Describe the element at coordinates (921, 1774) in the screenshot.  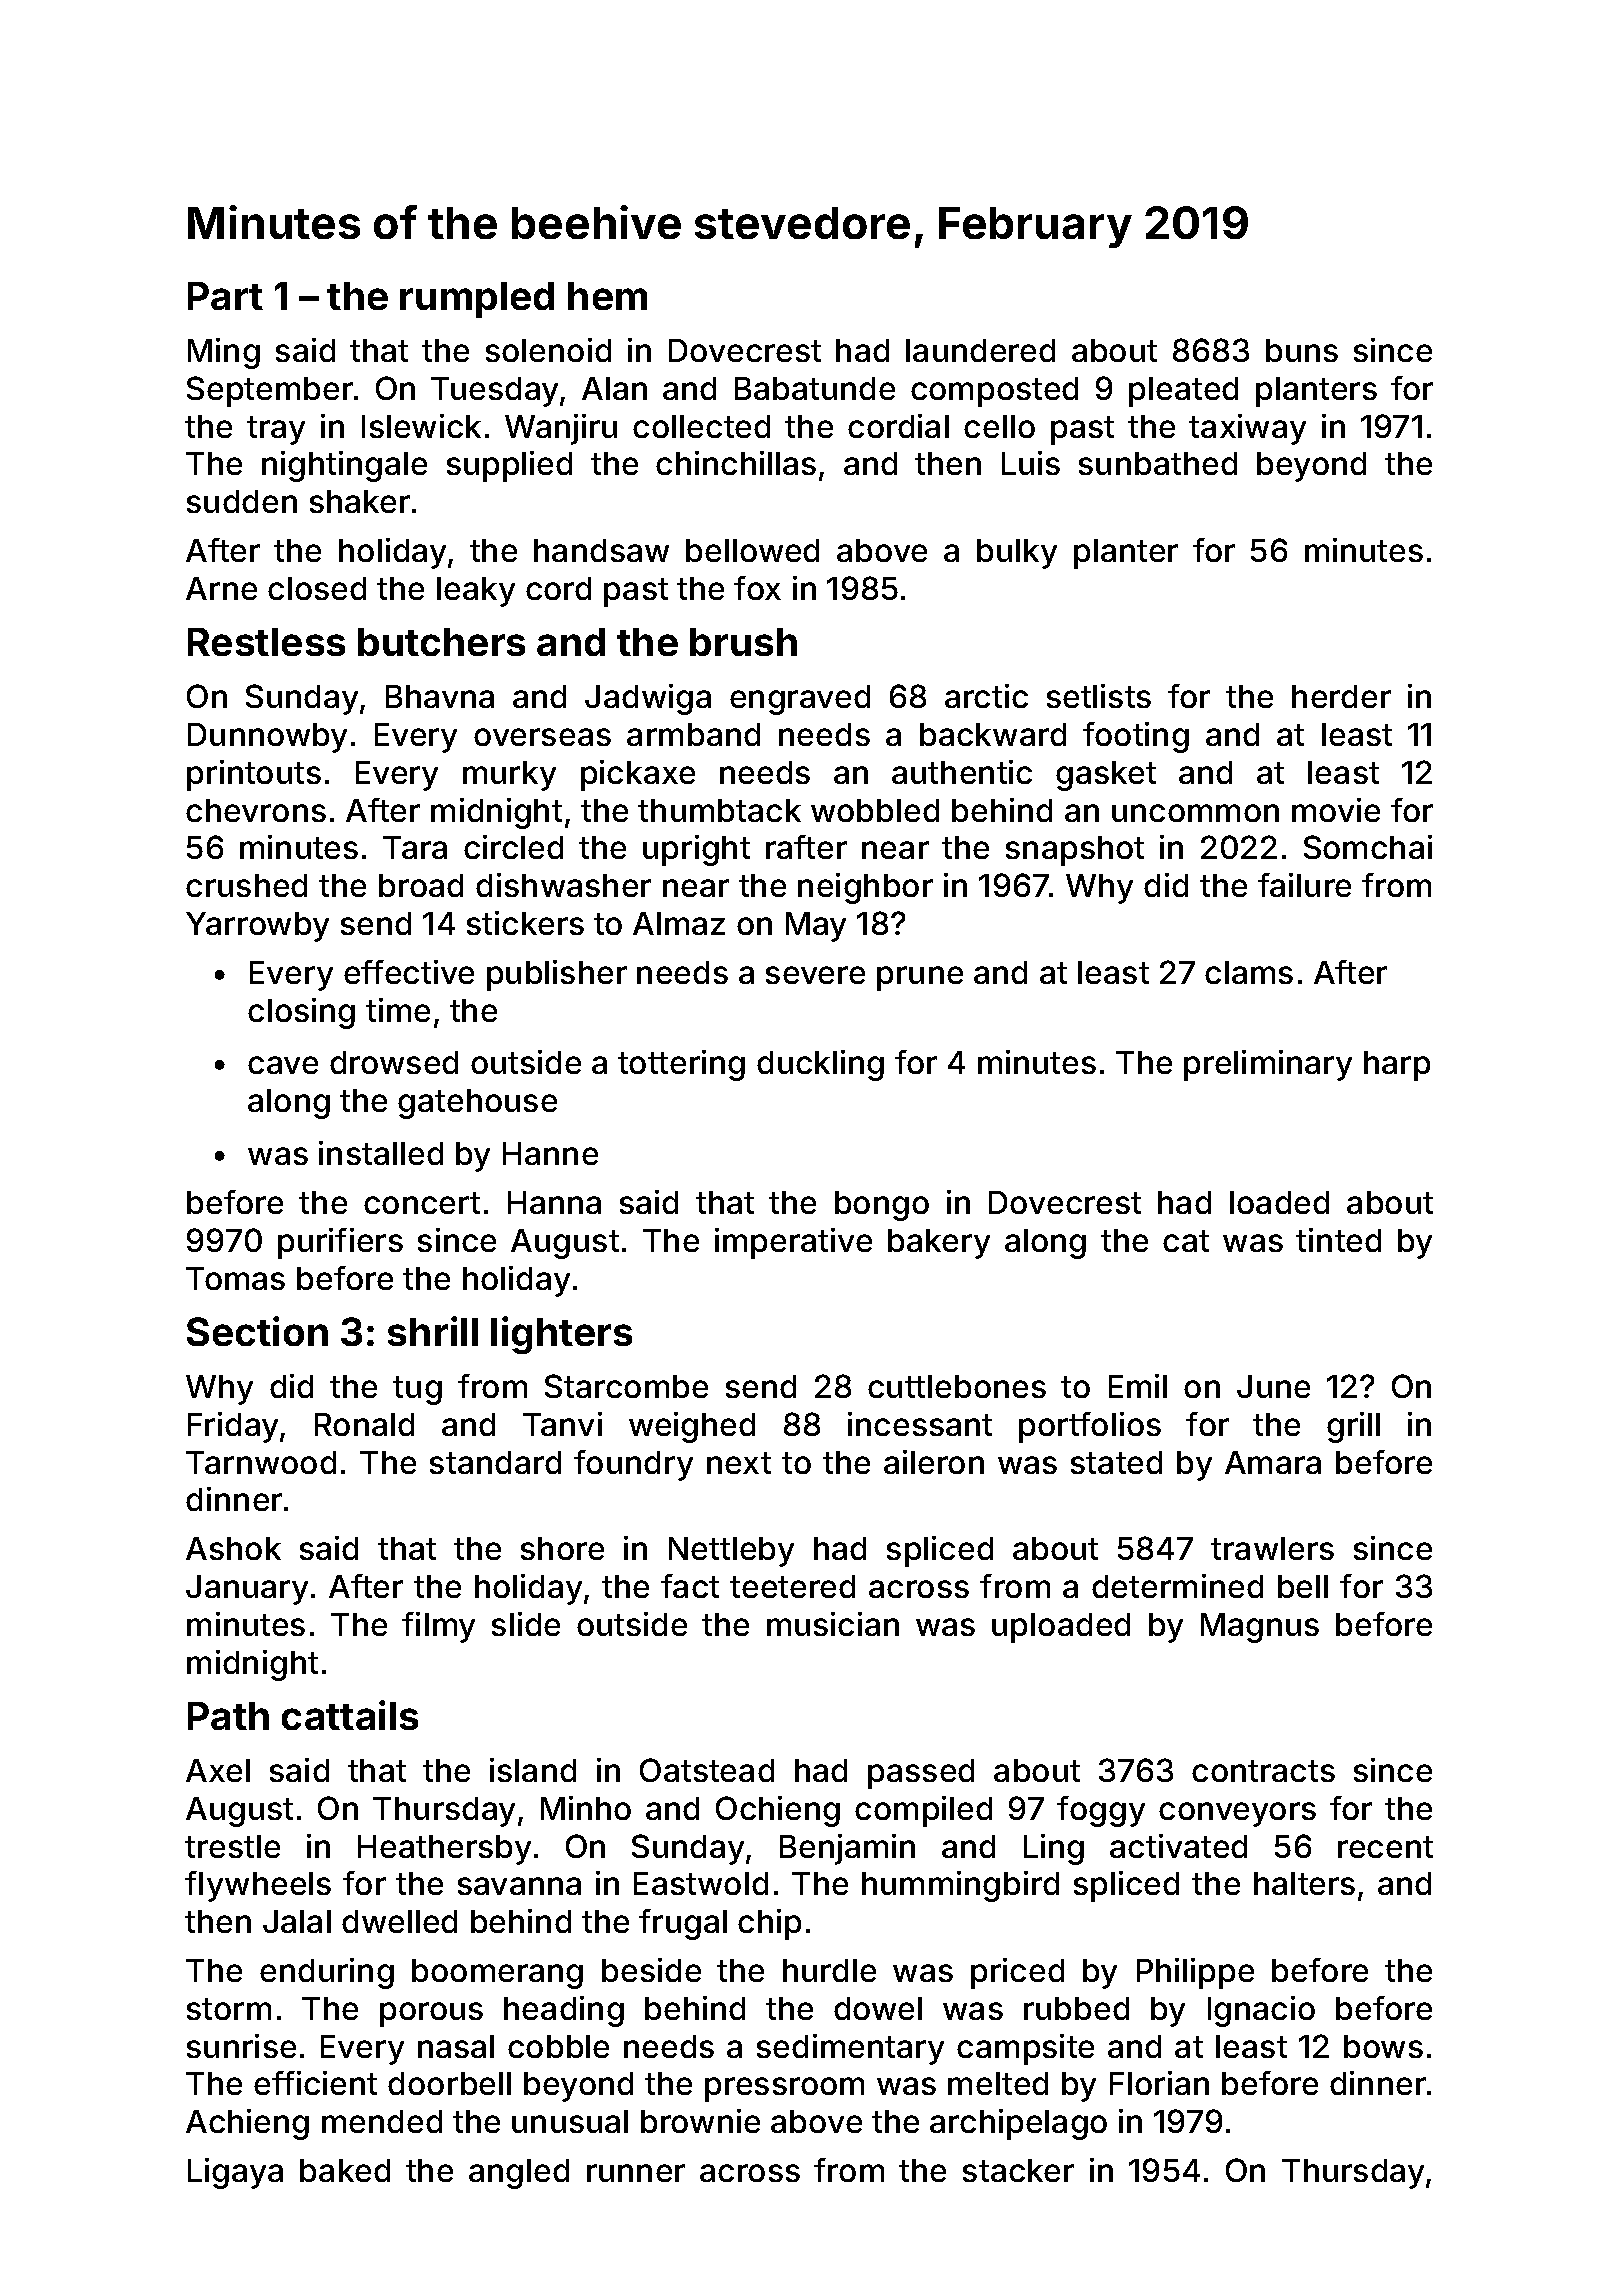
I see `passed` at that location.
